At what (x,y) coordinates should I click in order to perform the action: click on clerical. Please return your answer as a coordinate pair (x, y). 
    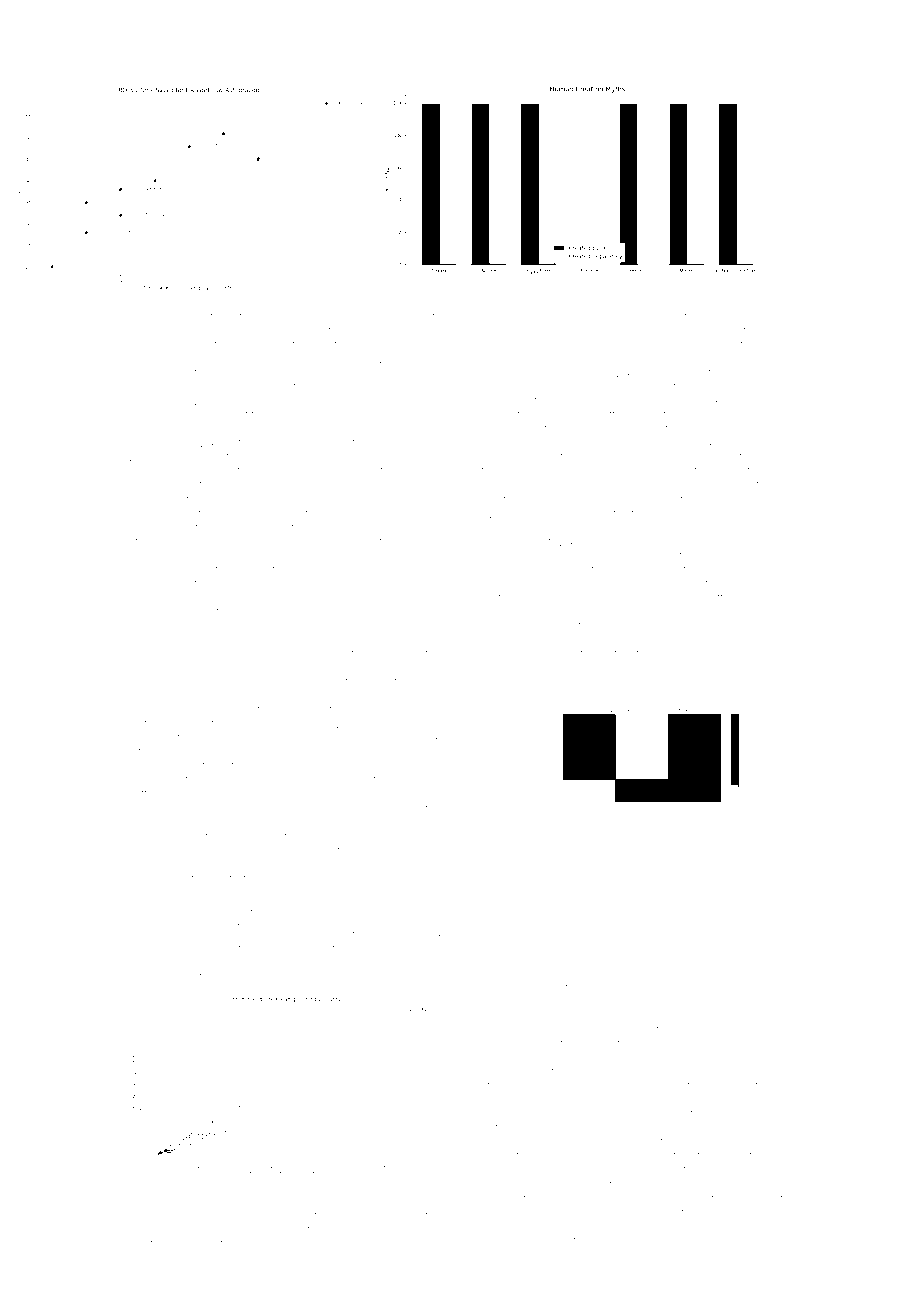
    Looking at the image, I should click on (609, 330).
